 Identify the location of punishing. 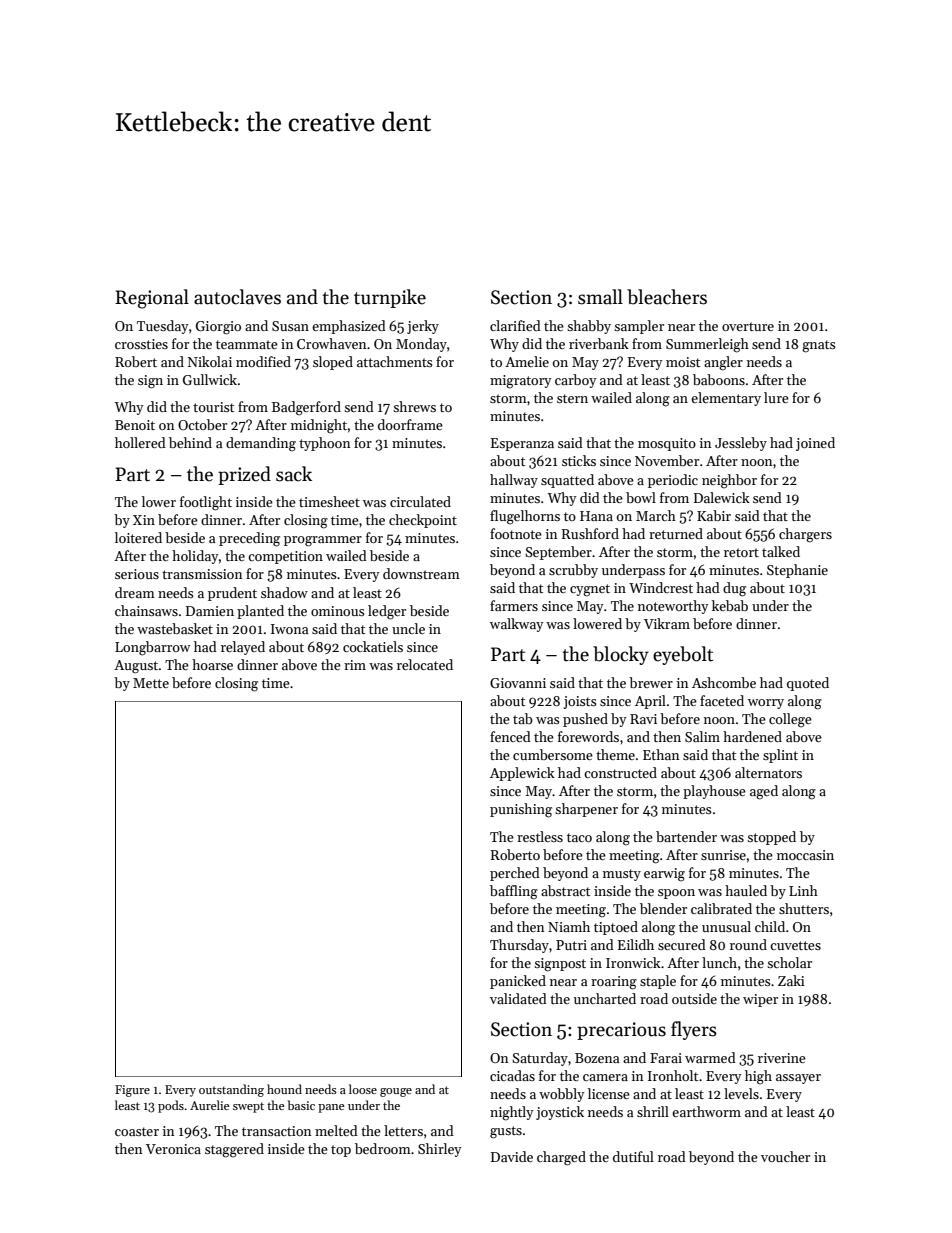
(521, 810).
